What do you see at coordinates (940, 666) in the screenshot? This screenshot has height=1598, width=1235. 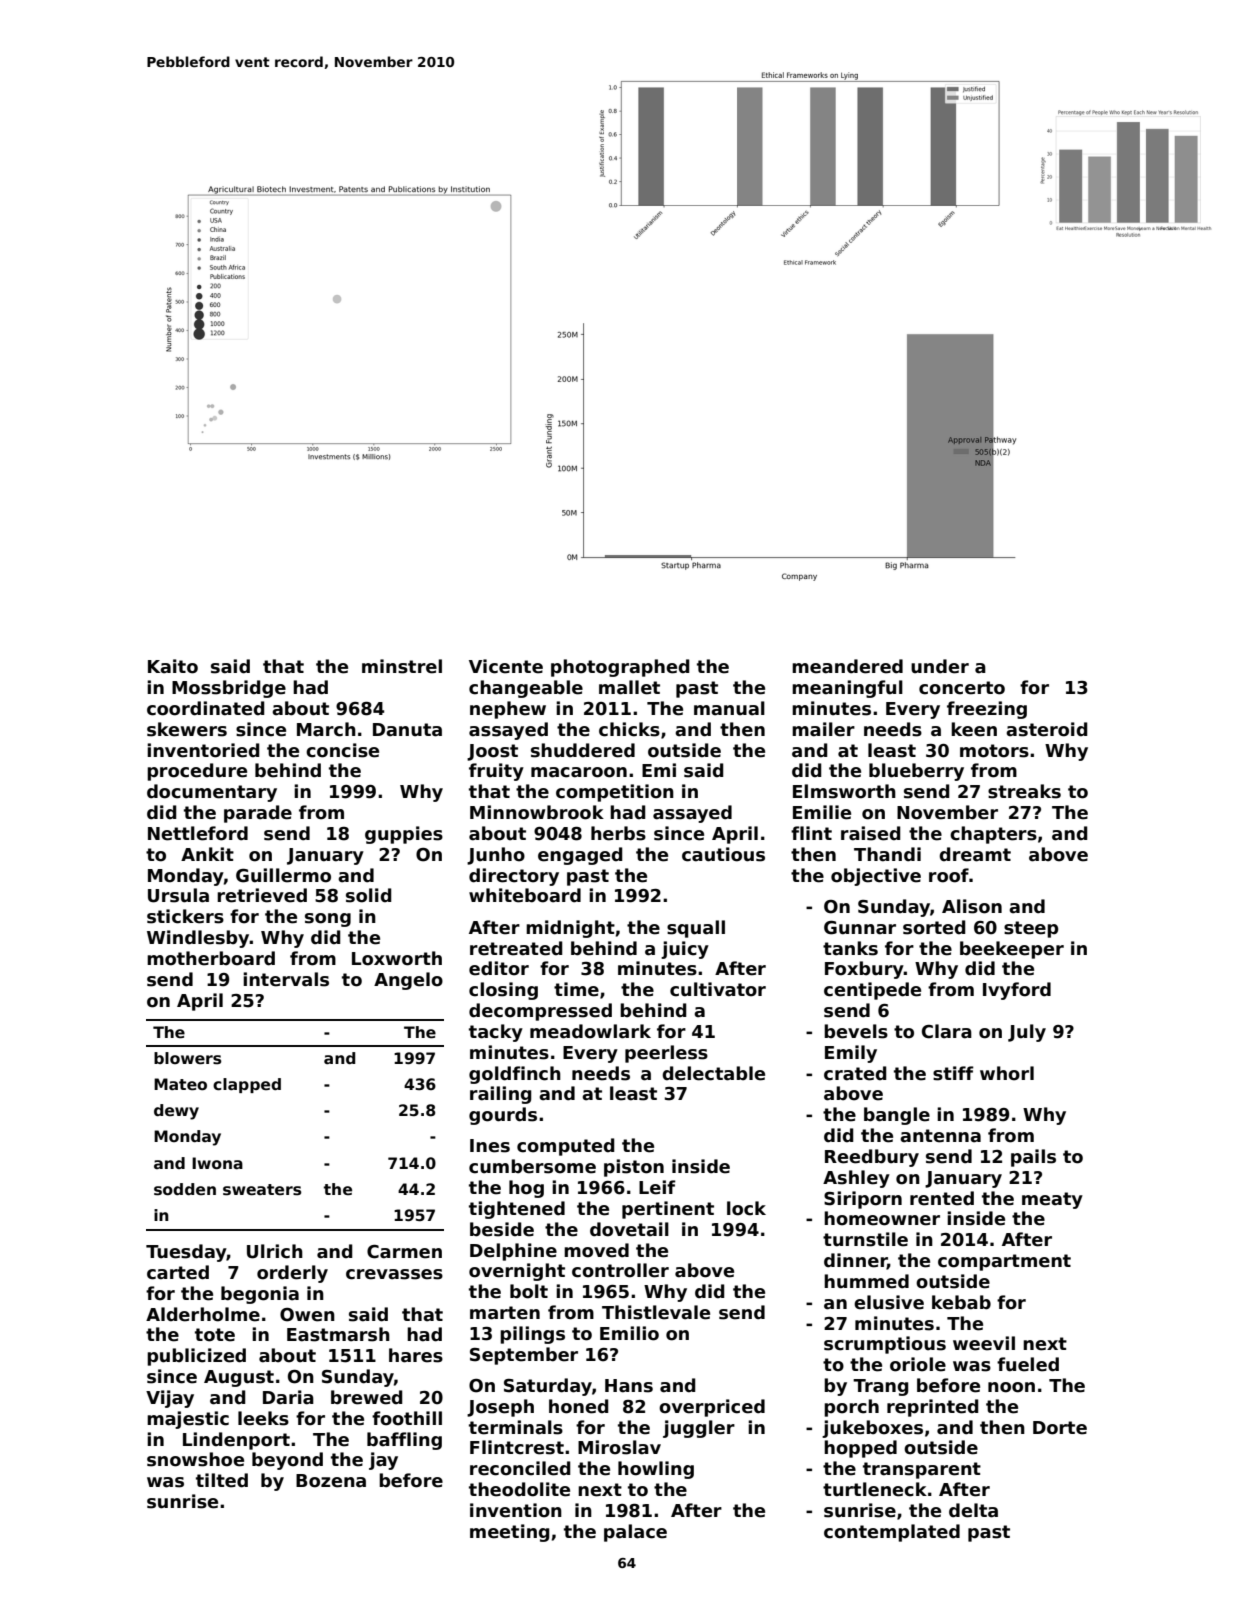 I see `under` at bounding box center [940, 666].
